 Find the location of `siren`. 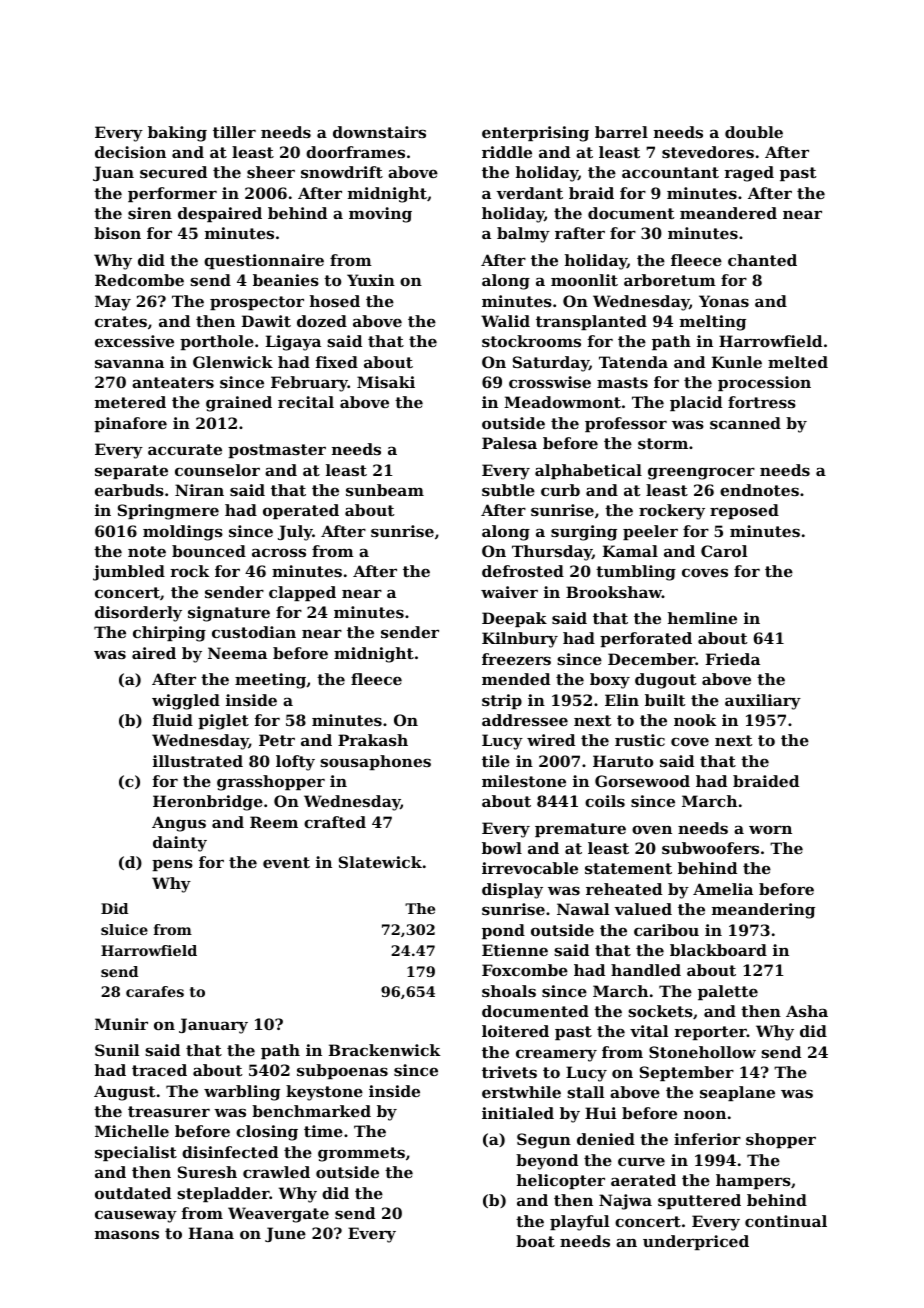

siren is located at coordinates (150, 213).
